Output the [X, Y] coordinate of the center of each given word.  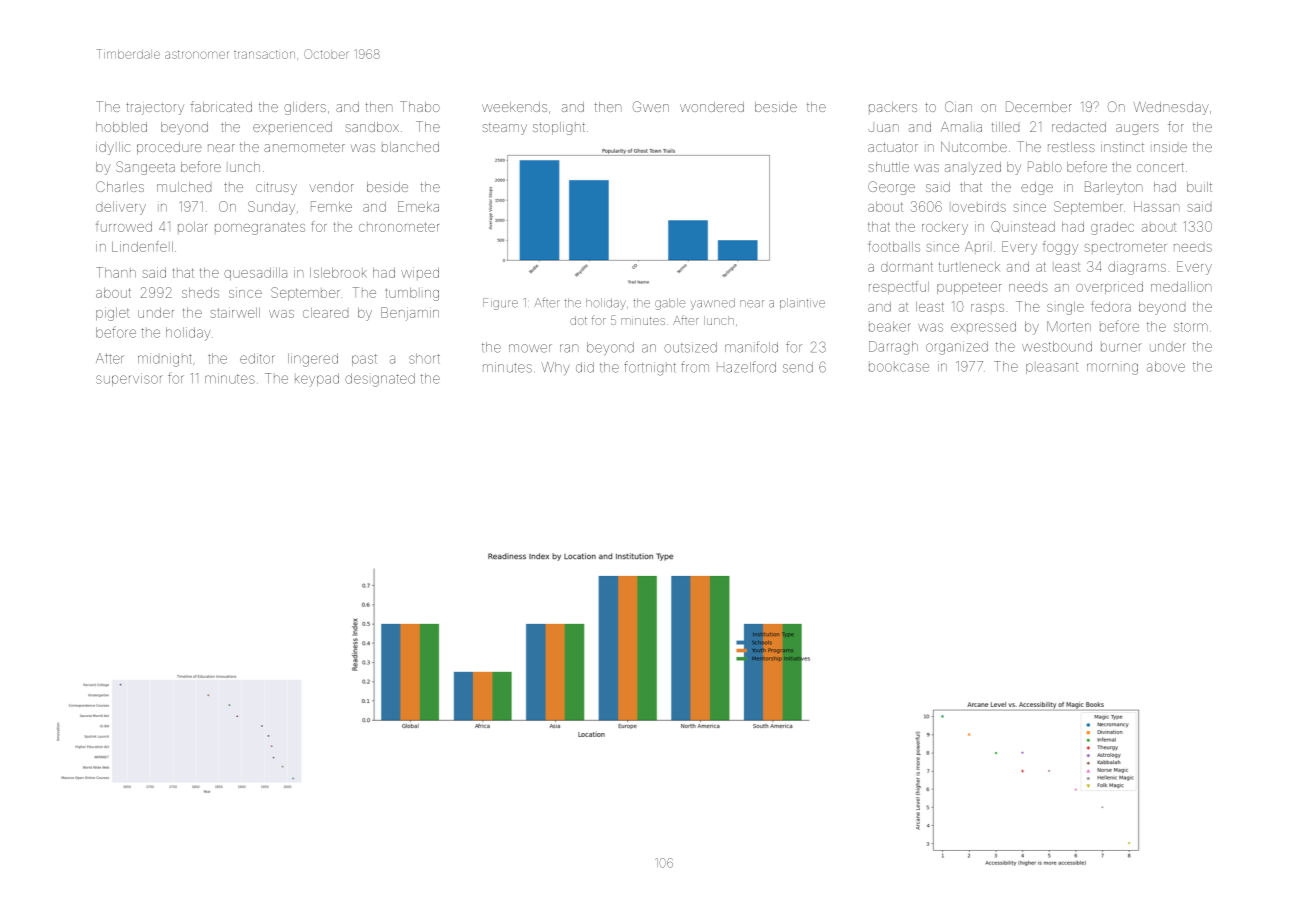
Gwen [651, 106]
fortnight [650, 368]
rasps [987, 308]
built [1199, 187]
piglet [112, 314]
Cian [958, 106]
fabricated [221, 106]
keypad [317, 380]
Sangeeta [145, 168]
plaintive [802, 303]
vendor [331, 187]
